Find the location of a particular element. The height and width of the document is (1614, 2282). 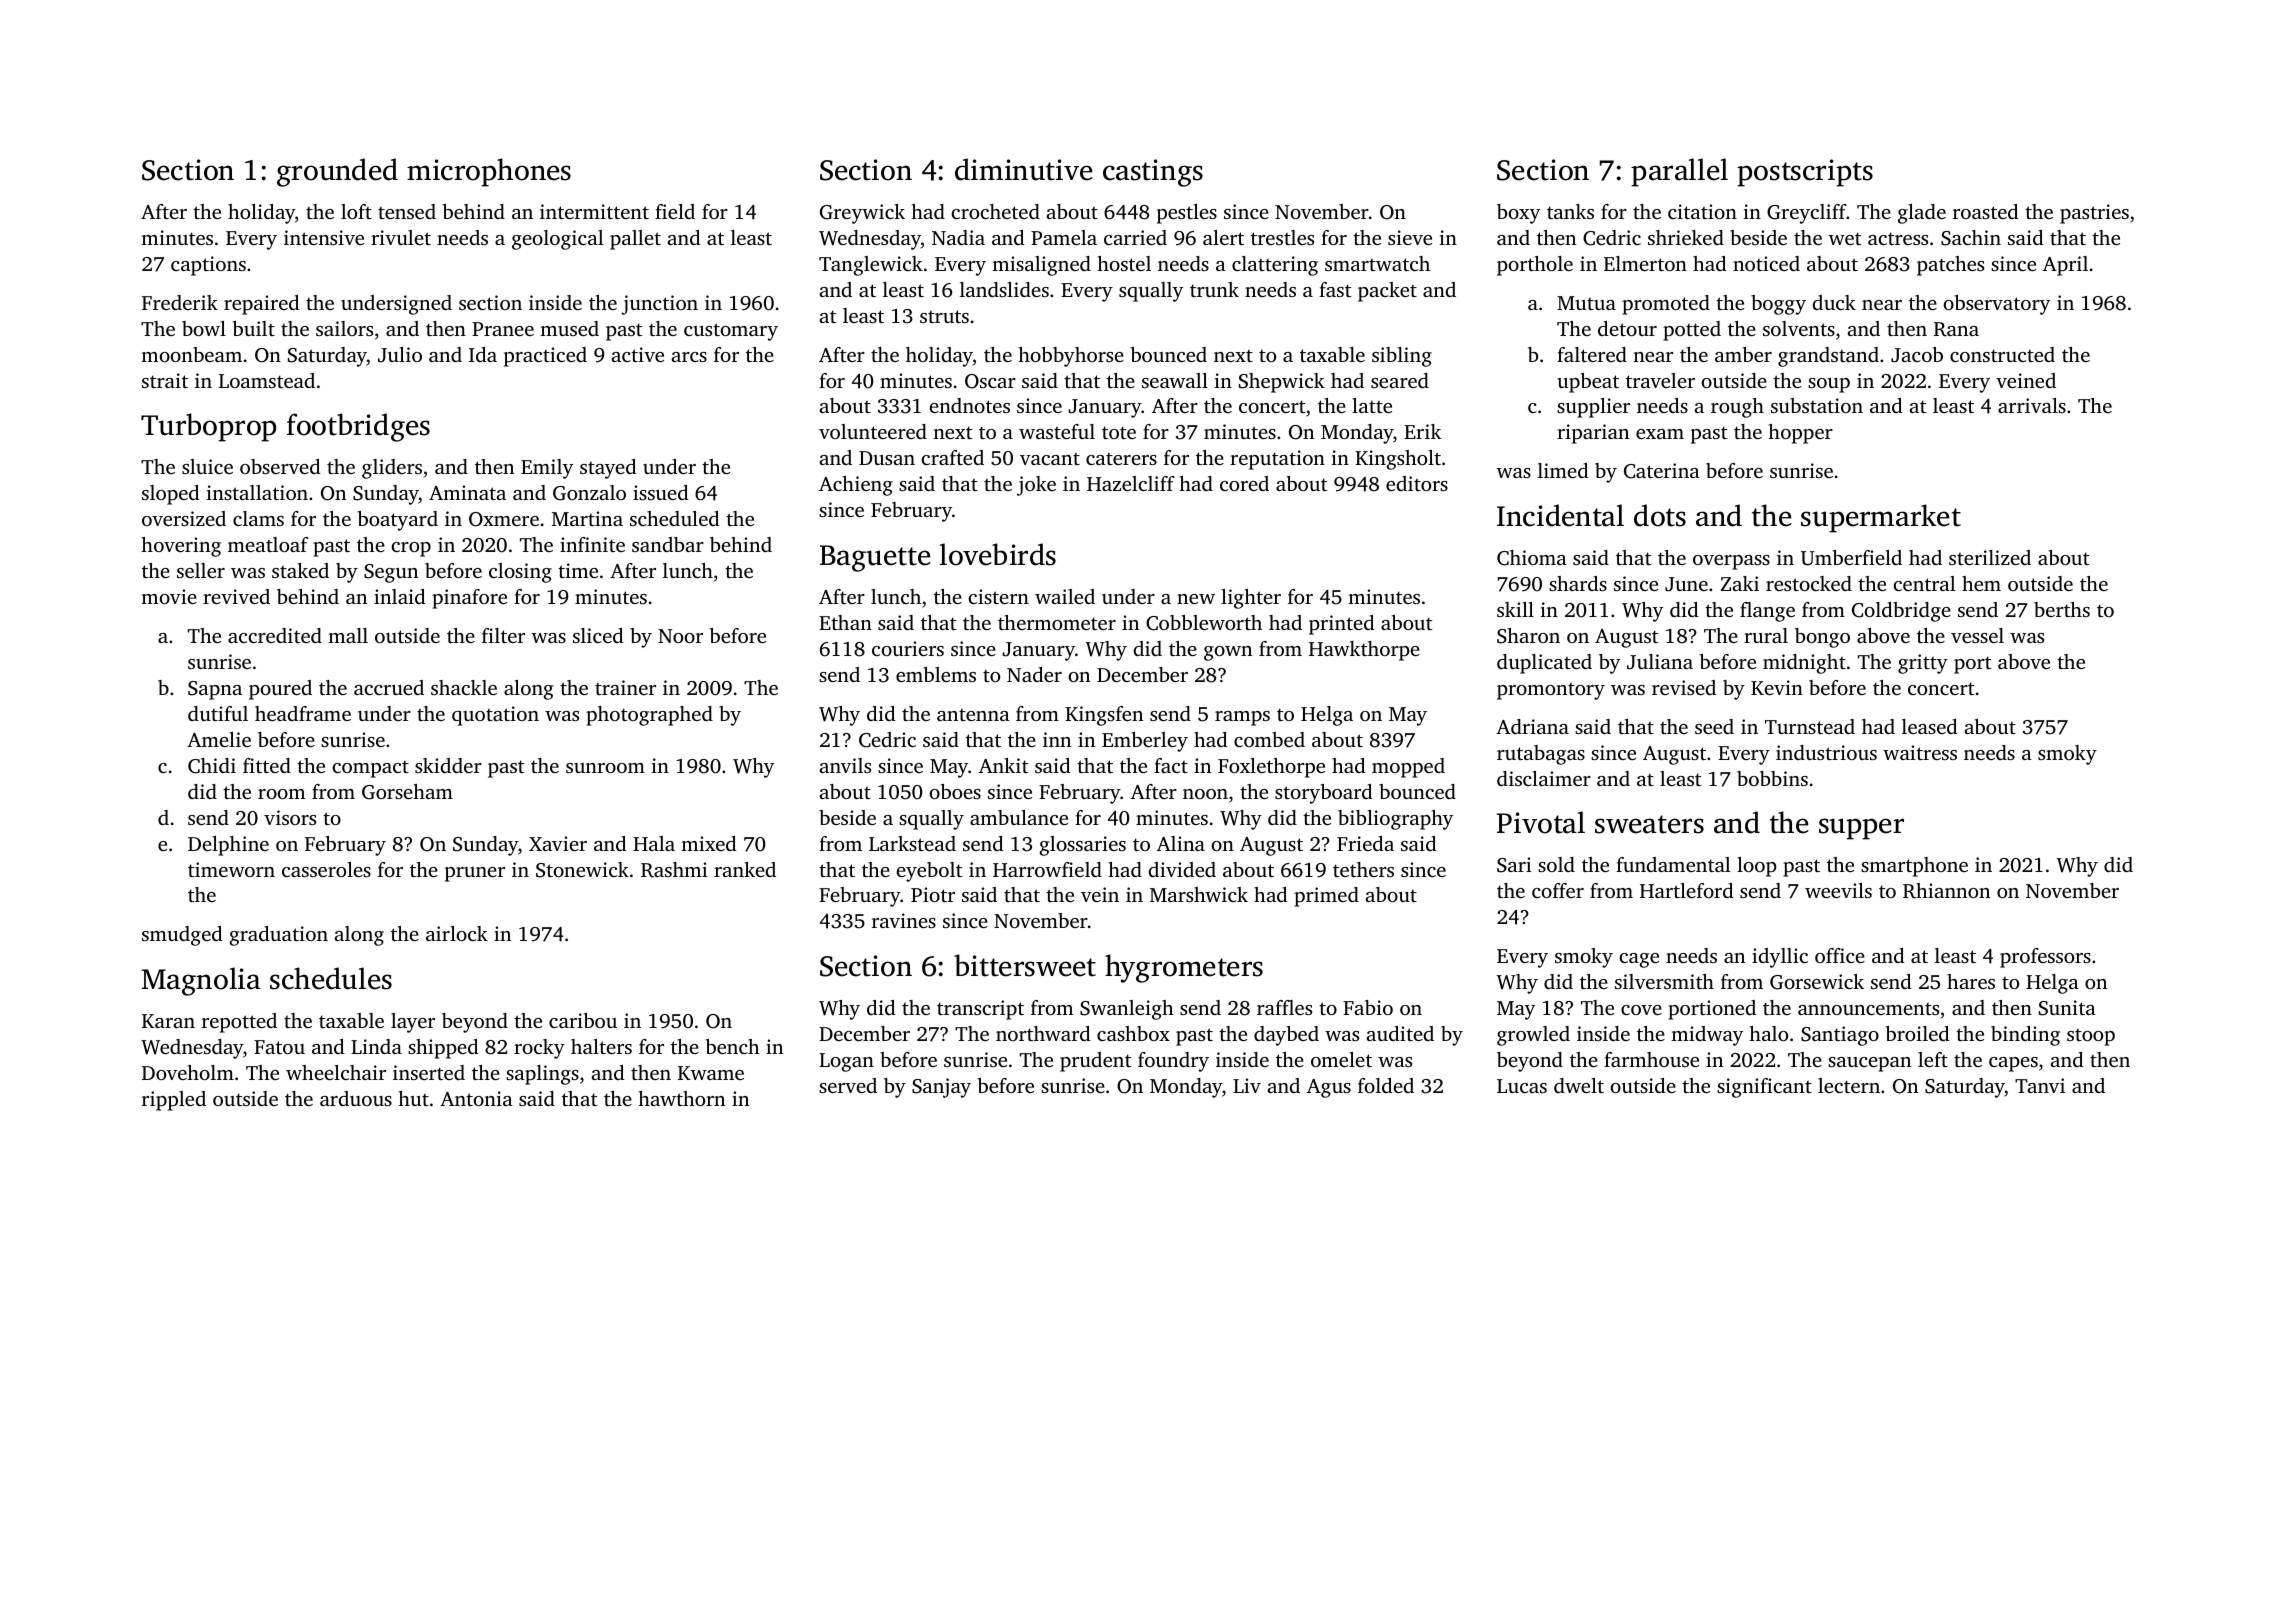

hygrometers is located at coordinates (1184, 968).
